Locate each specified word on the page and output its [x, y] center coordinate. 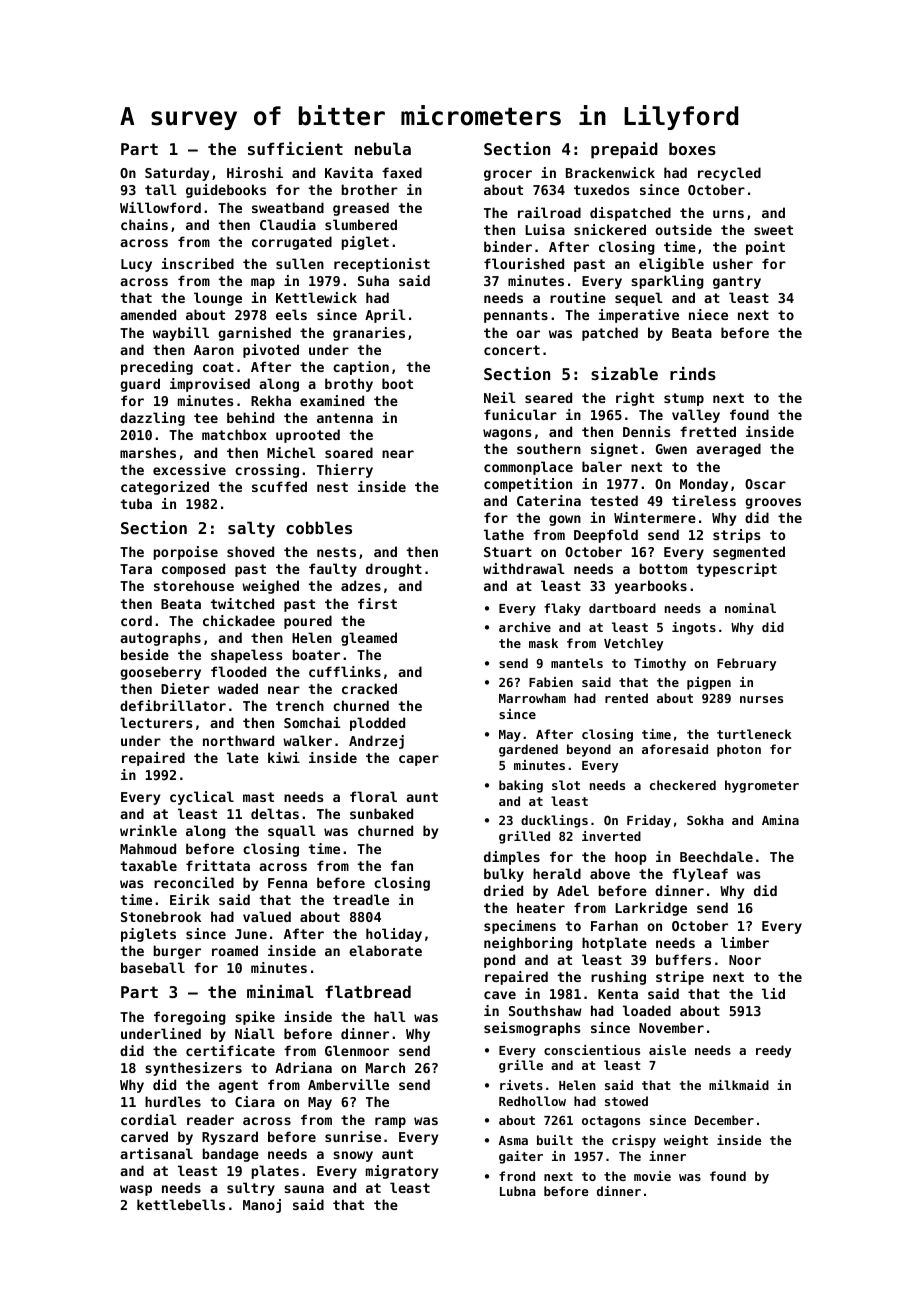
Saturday [177, 174]
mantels [577, 663]
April [385, 316]
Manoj [262, 1206]
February [746, 664]
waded [238, 688]
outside [683, 229]
